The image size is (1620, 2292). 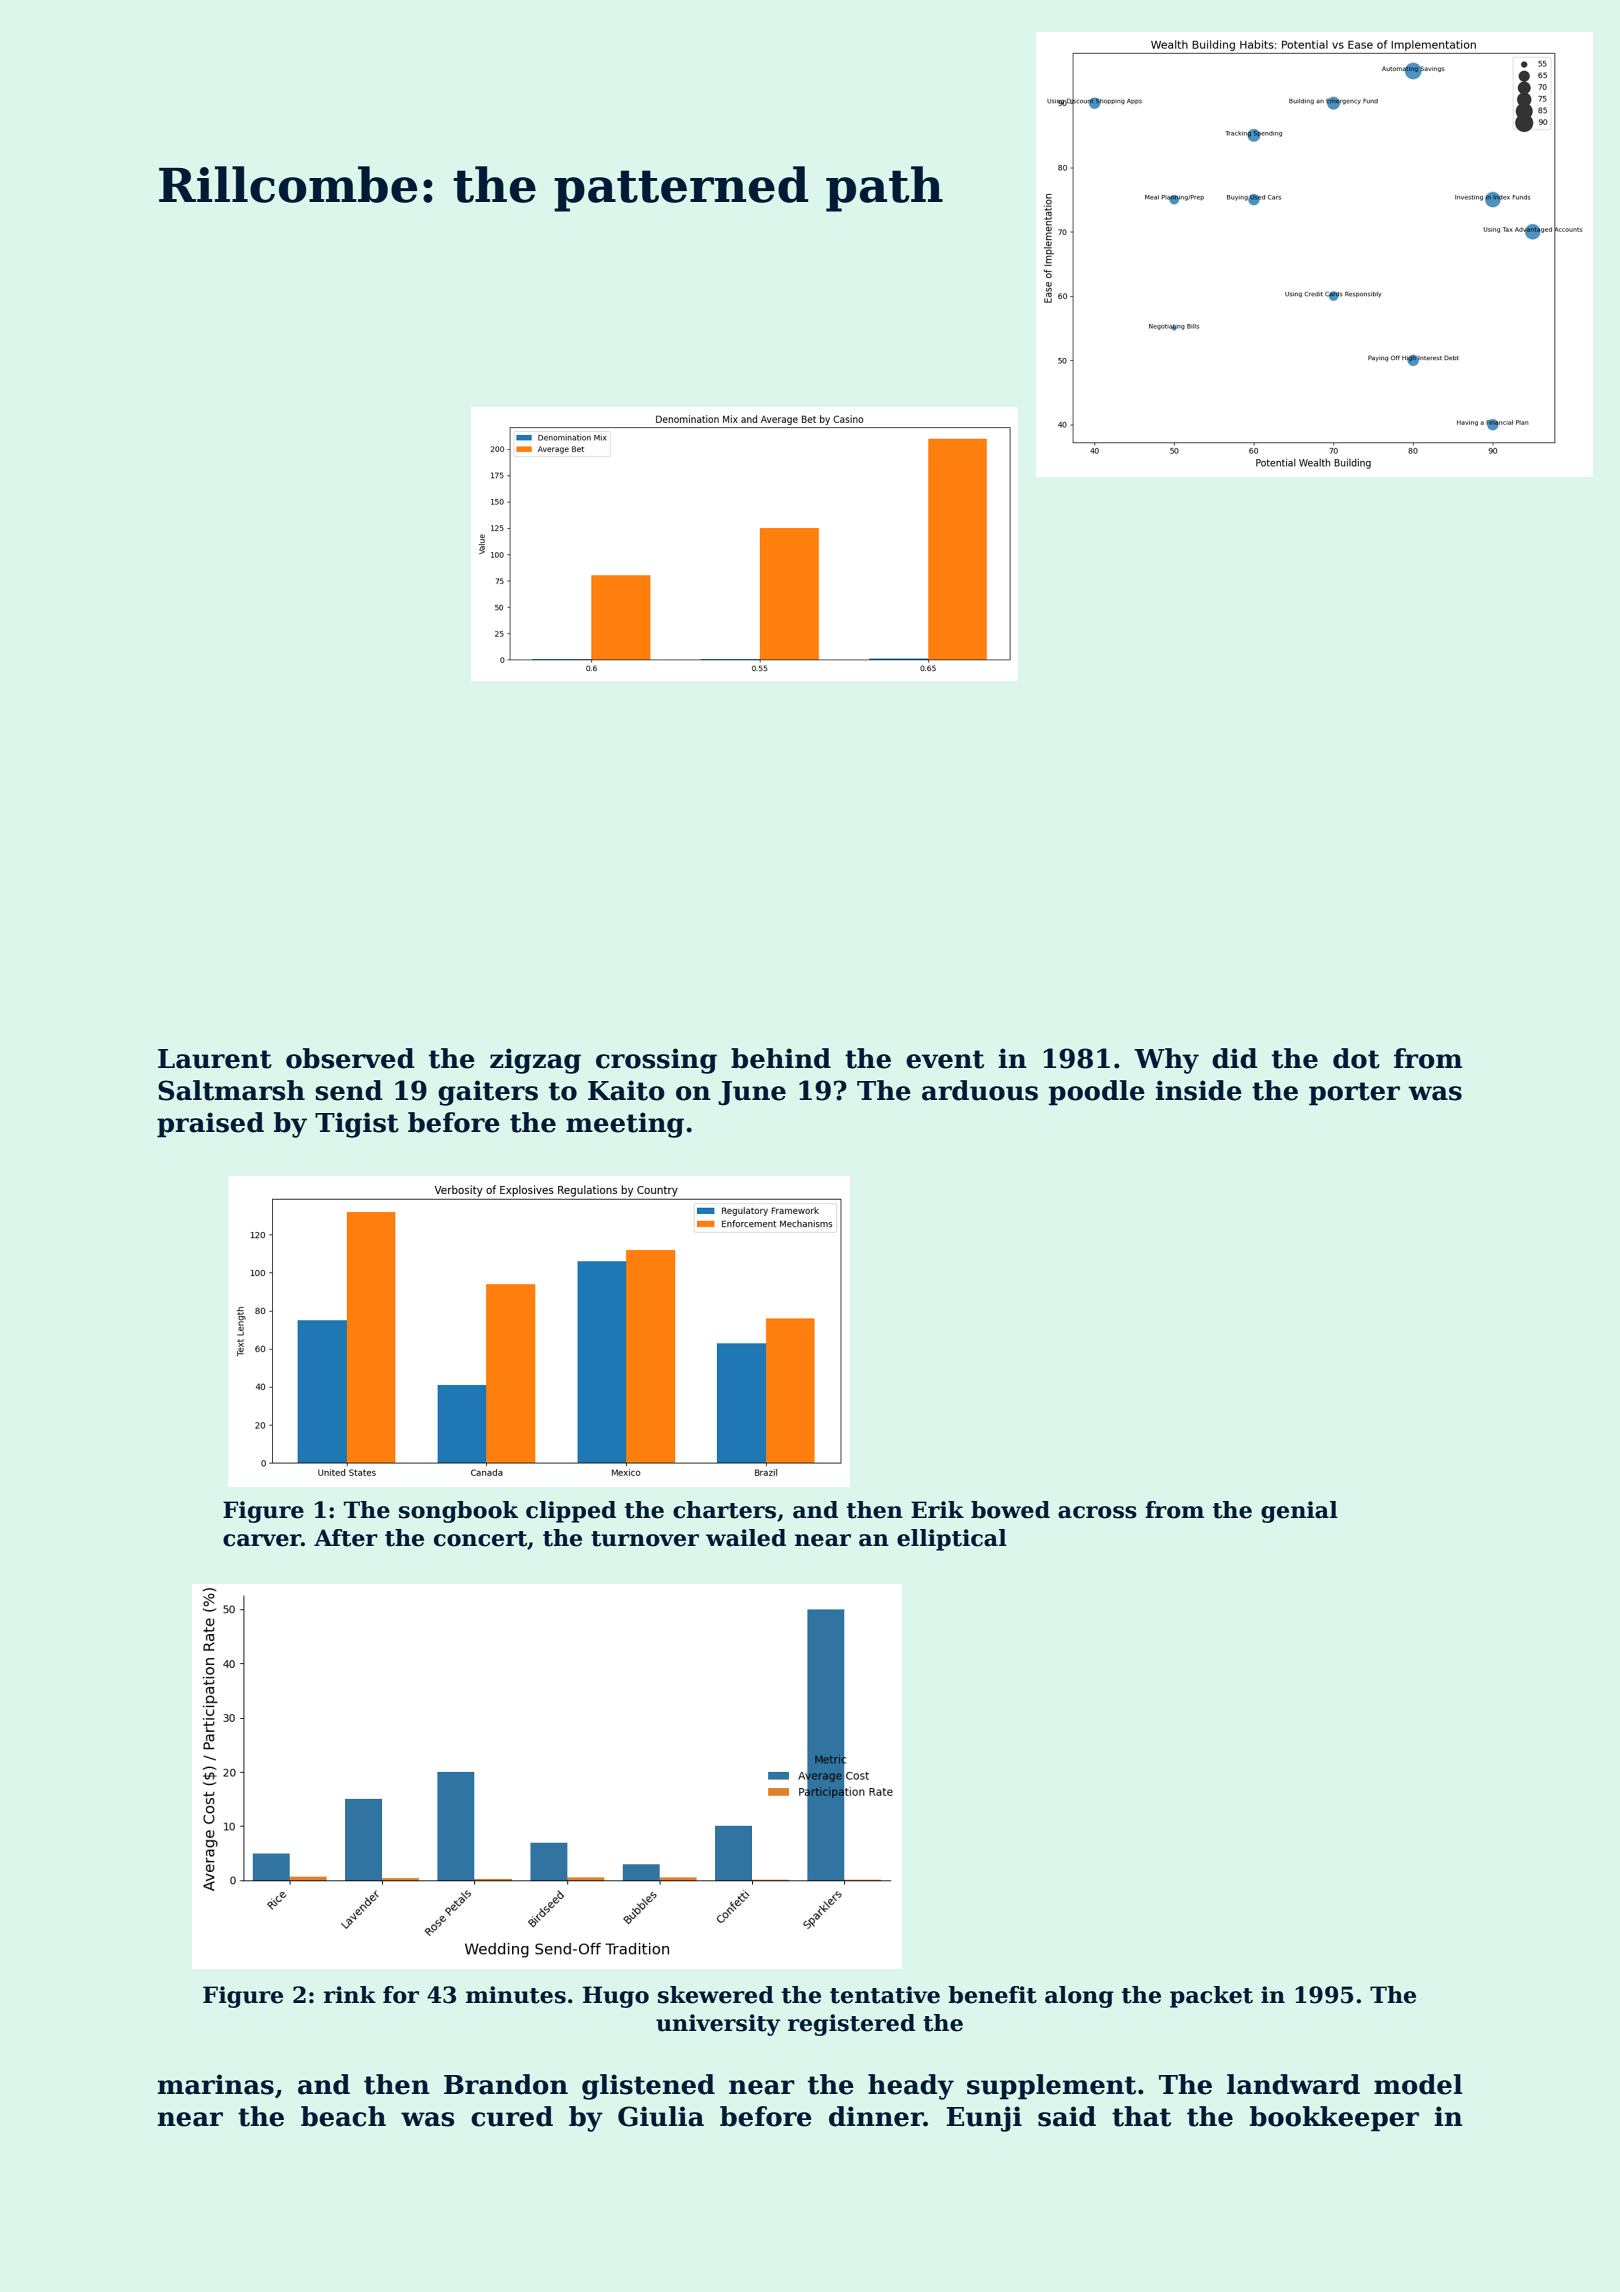 I want to click on rink, so click(x=350, y=1994).
